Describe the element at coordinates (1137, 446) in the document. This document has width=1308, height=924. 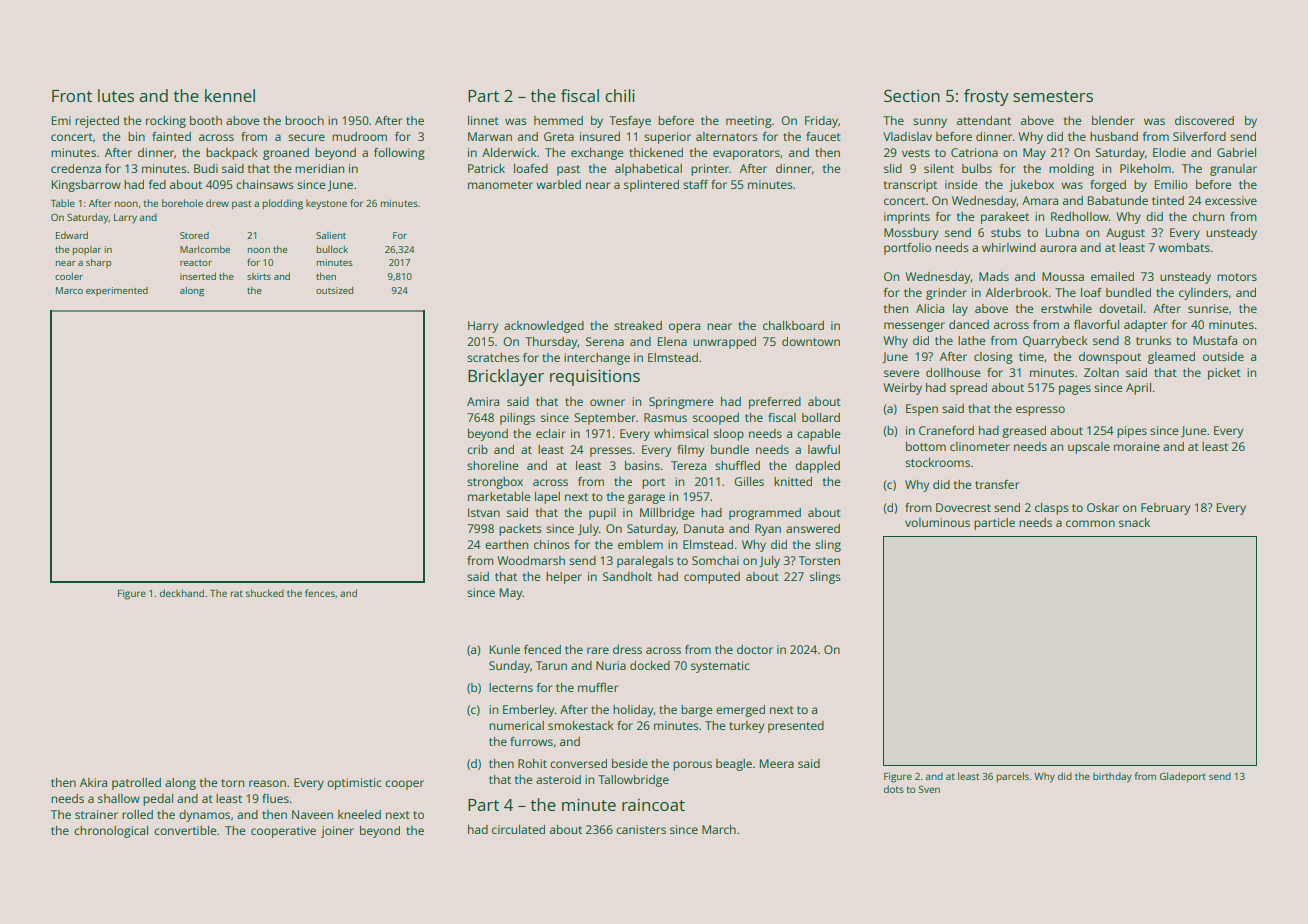
I see `moraine` at that location.
